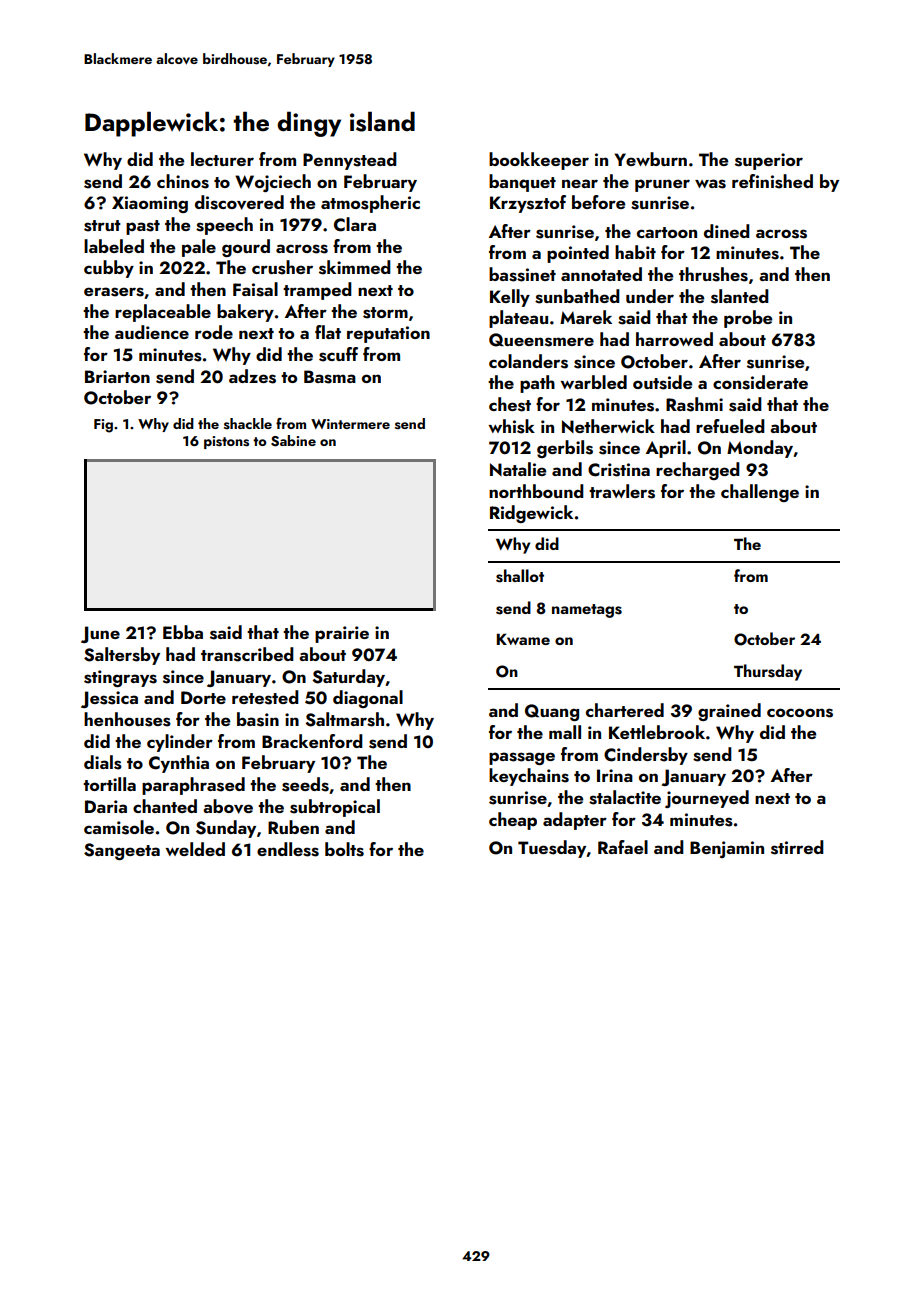 The width and height of the image is (924, 1311). I want to click on probe, so click(748, 319).
